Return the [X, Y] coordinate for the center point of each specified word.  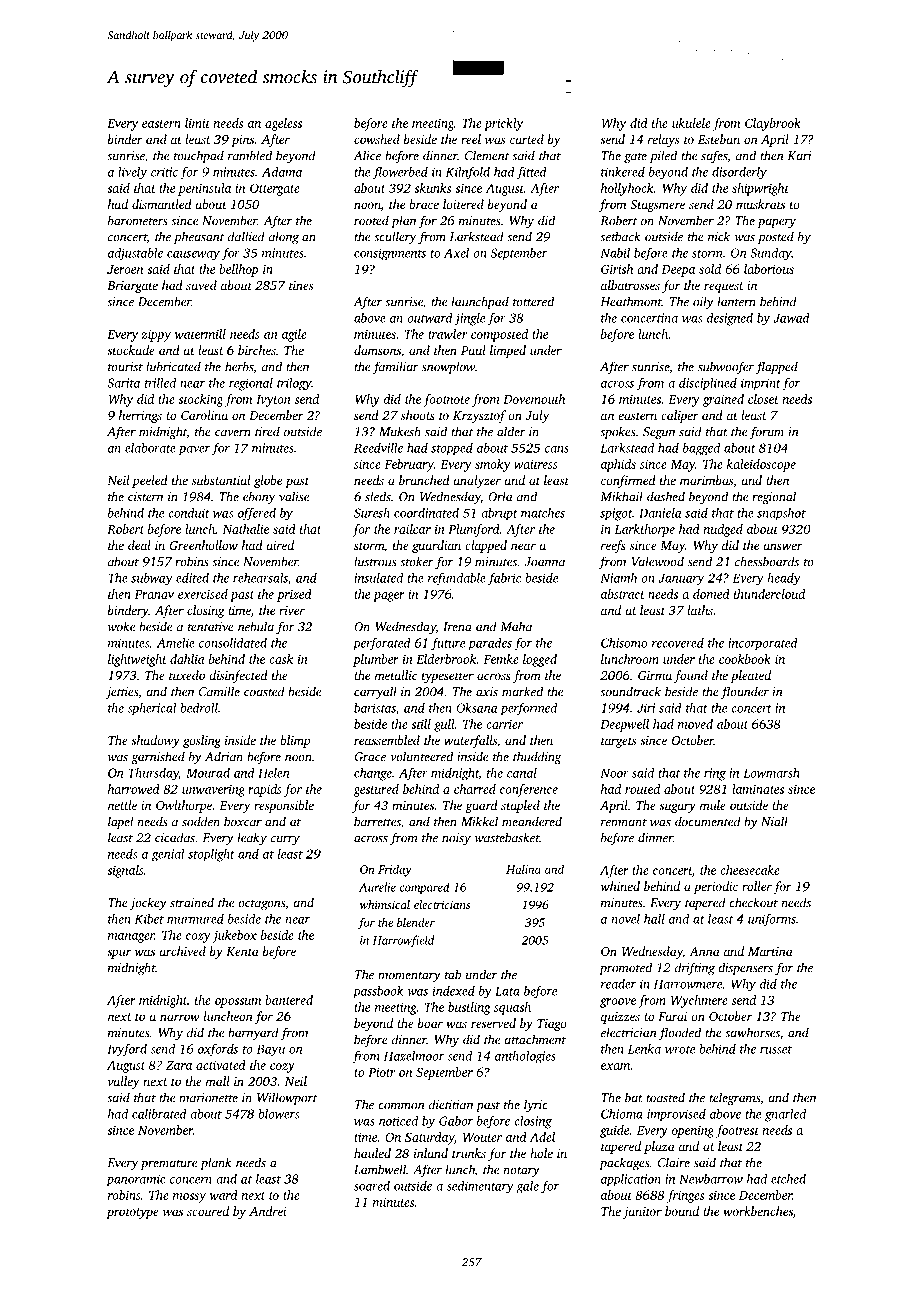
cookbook [745, 659]
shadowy [155, 741]
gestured [376, 790]
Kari [799, 156]
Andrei [268, 1211]
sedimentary [480, 1187]
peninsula [204, 189]
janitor [642, 1213]
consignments [390, 254]
